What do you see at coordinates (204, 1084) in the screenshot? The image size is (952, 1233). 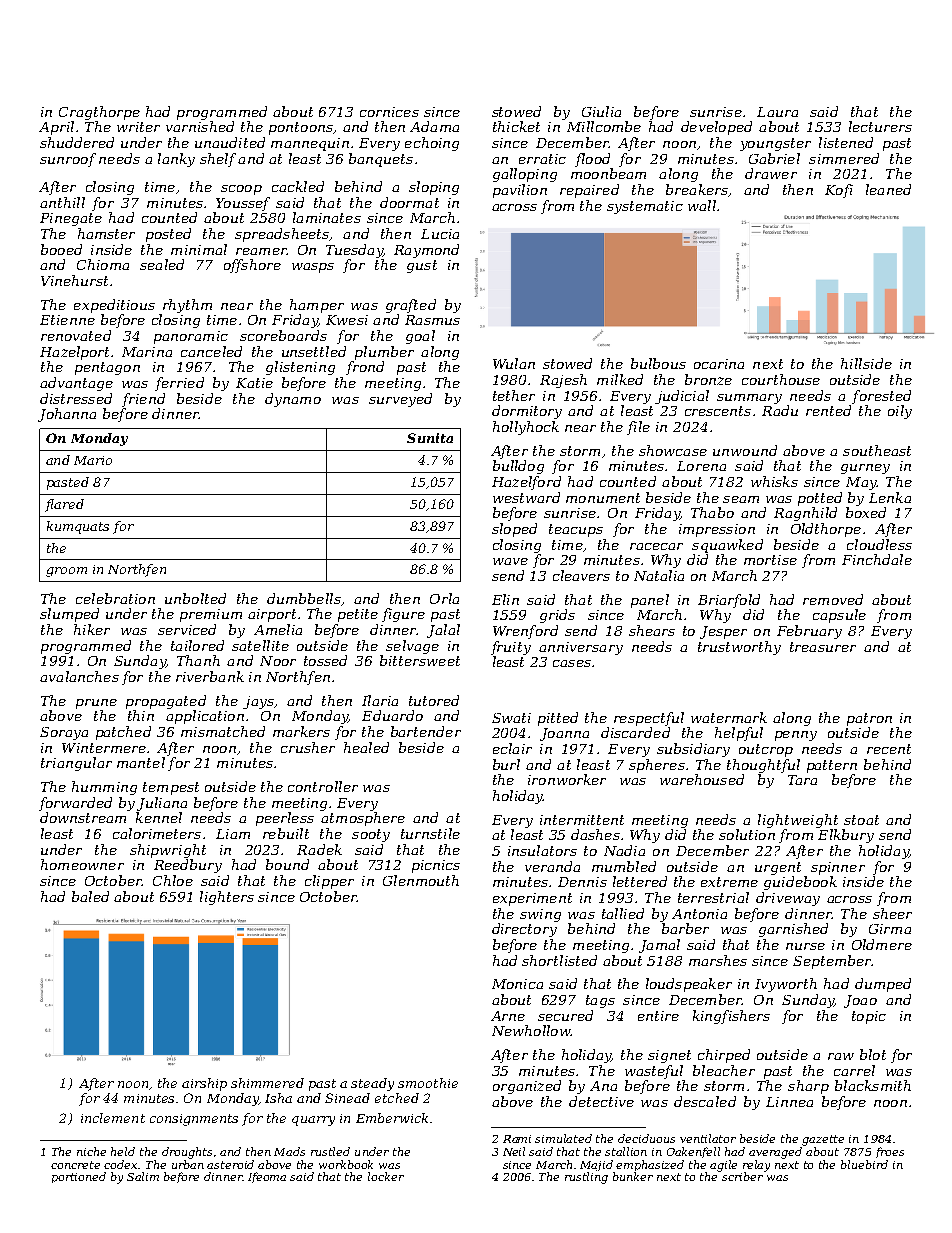 I see `airship` at bounding box center [204, 1084].
